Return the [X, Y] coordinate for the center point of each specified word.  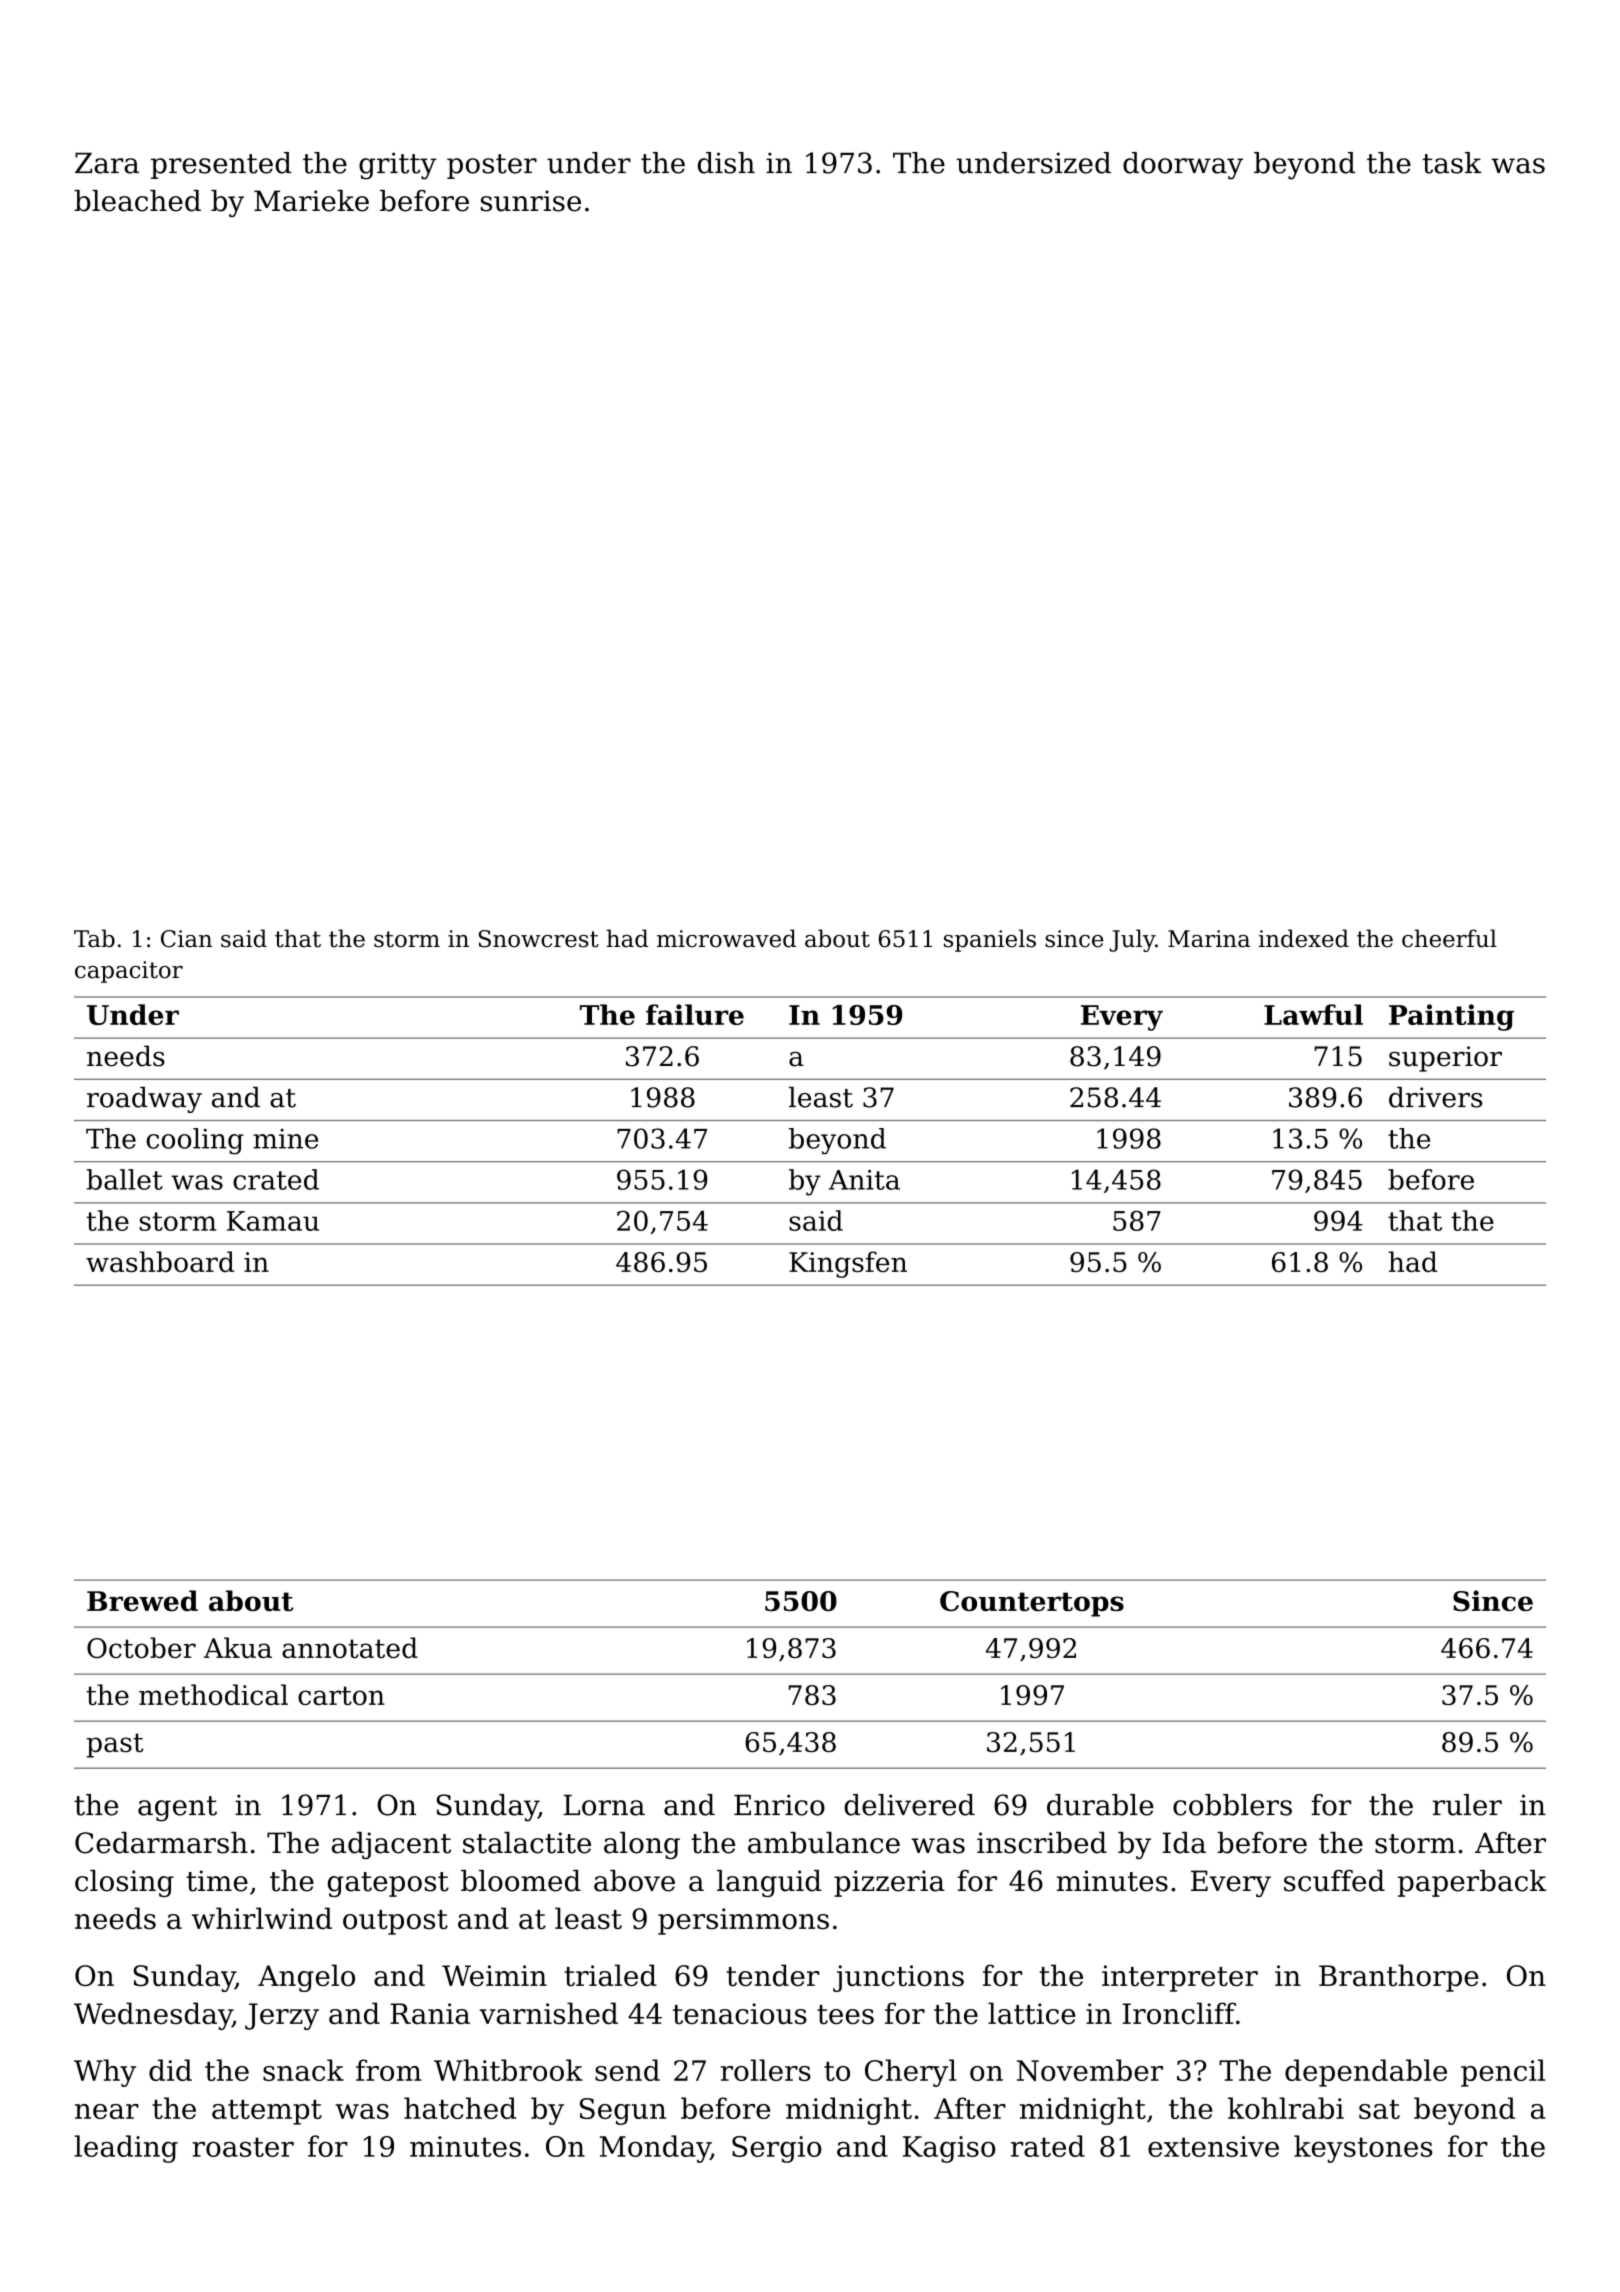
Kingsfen [848, 1264]
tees [845, 2015]
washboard [160, 1261]
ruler [1467, 1805]
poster [492, 166]
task [1452, 163]
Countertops [1032, 1604]
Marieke [311, 201]
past [115, 1745]
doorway [1183, 166]
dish [726, 163]
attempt [267, 2112]
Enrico [779, 1805]
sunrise [531, 201]
